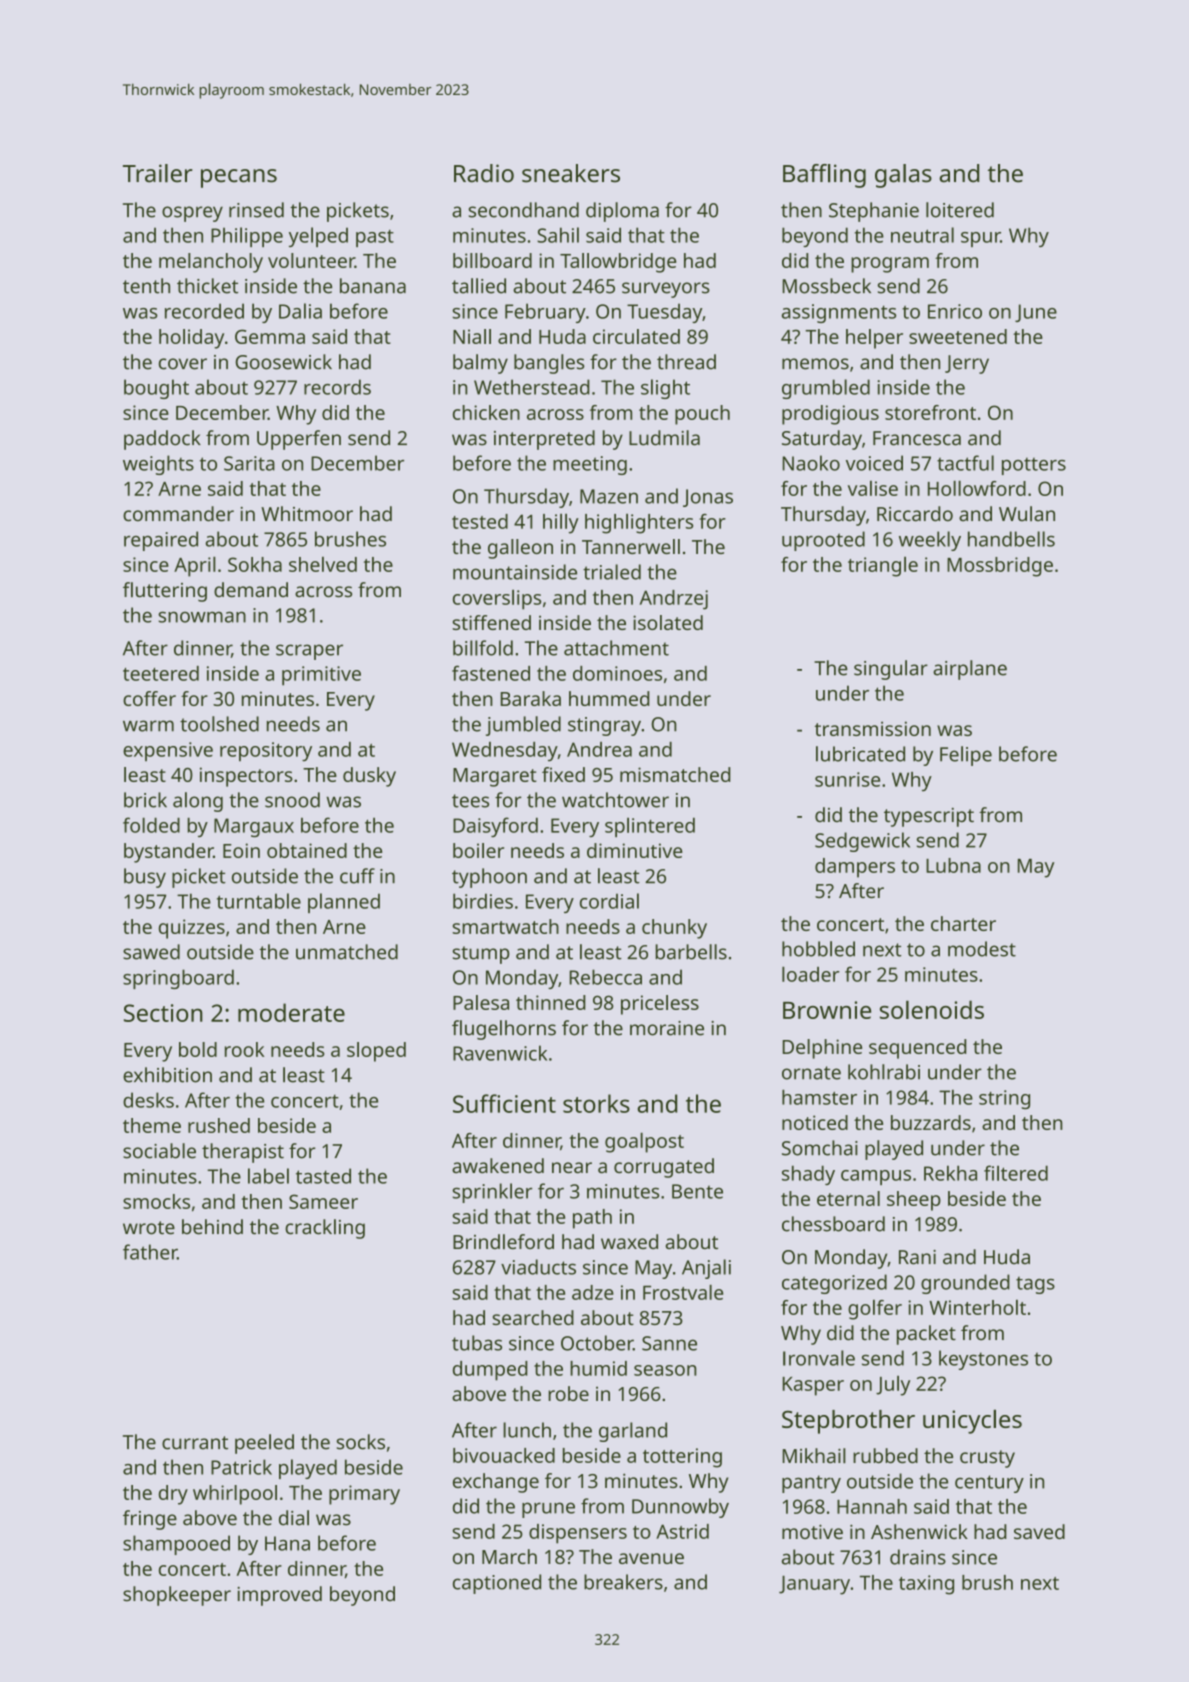 The height and width of the screenshot is (1682, 1189). I want to click on commander, so click(178, 514).
